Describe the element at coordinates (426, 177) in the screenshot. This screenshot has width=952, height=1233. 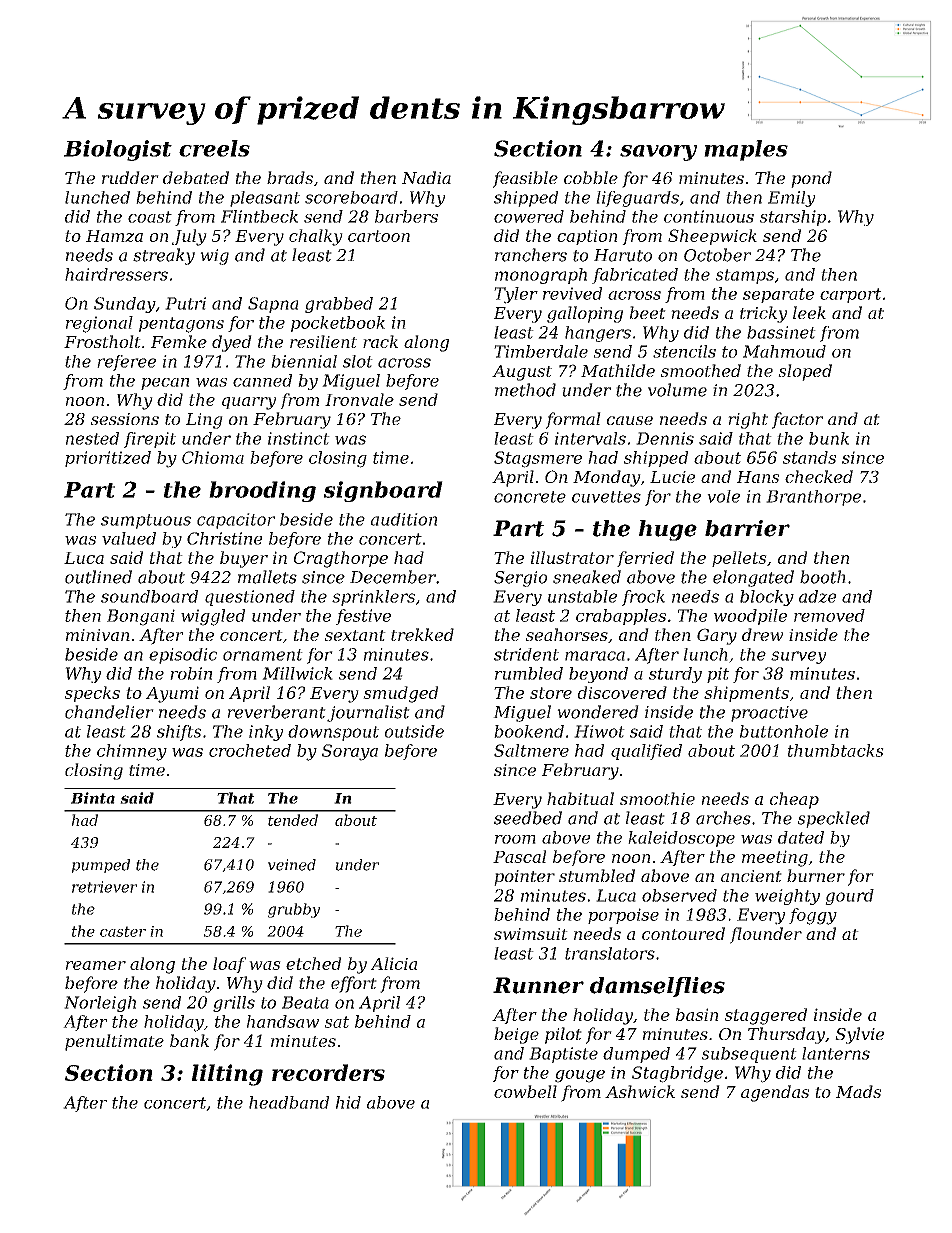
I see `Nadia` at that location.
